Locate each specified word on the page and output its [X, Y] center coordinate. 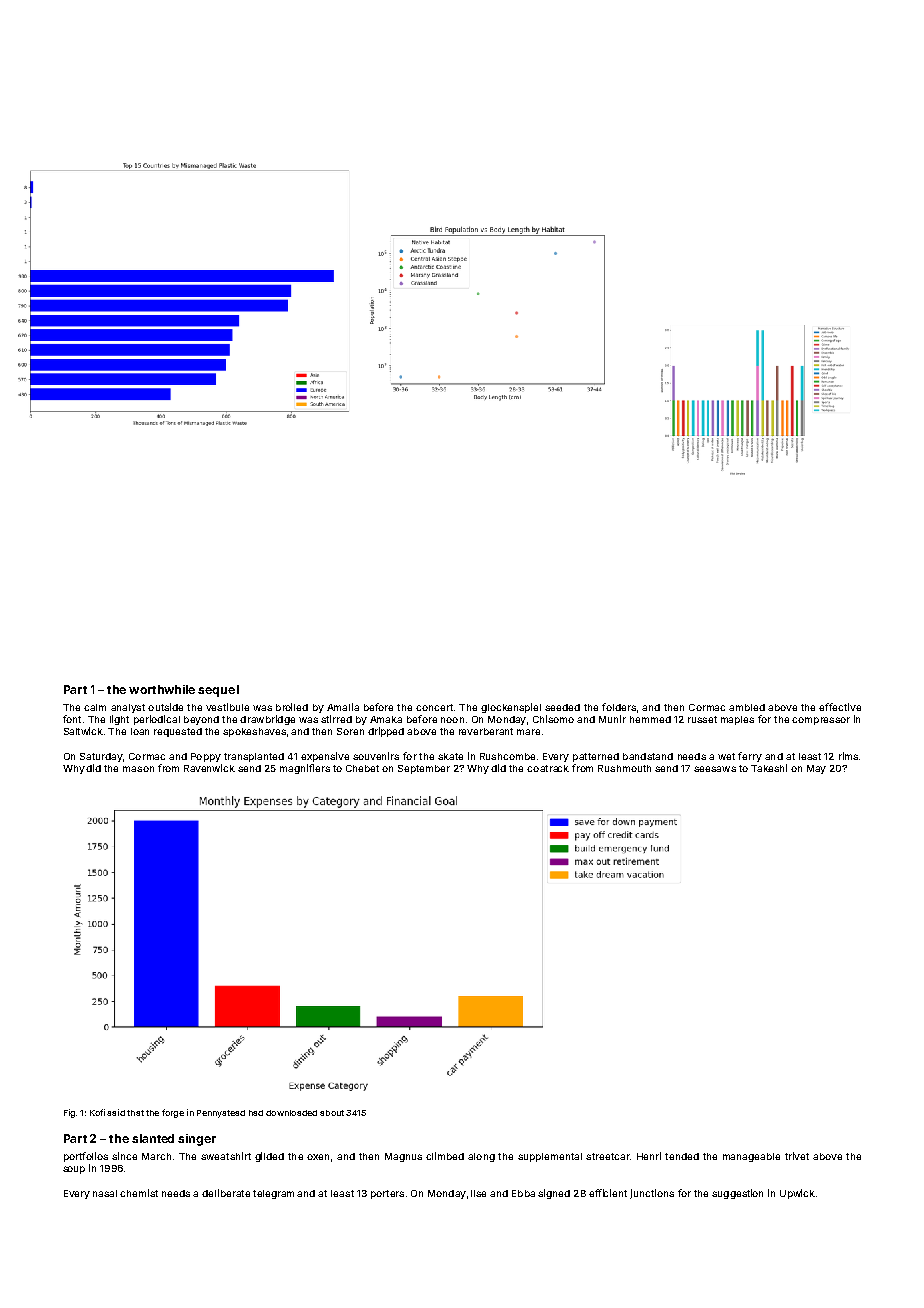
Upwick [797, 1194]
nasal [105, 1193]
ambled [747, 707]
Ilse [478, 1193]
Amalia [343, 707]
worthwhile [162, 689]
